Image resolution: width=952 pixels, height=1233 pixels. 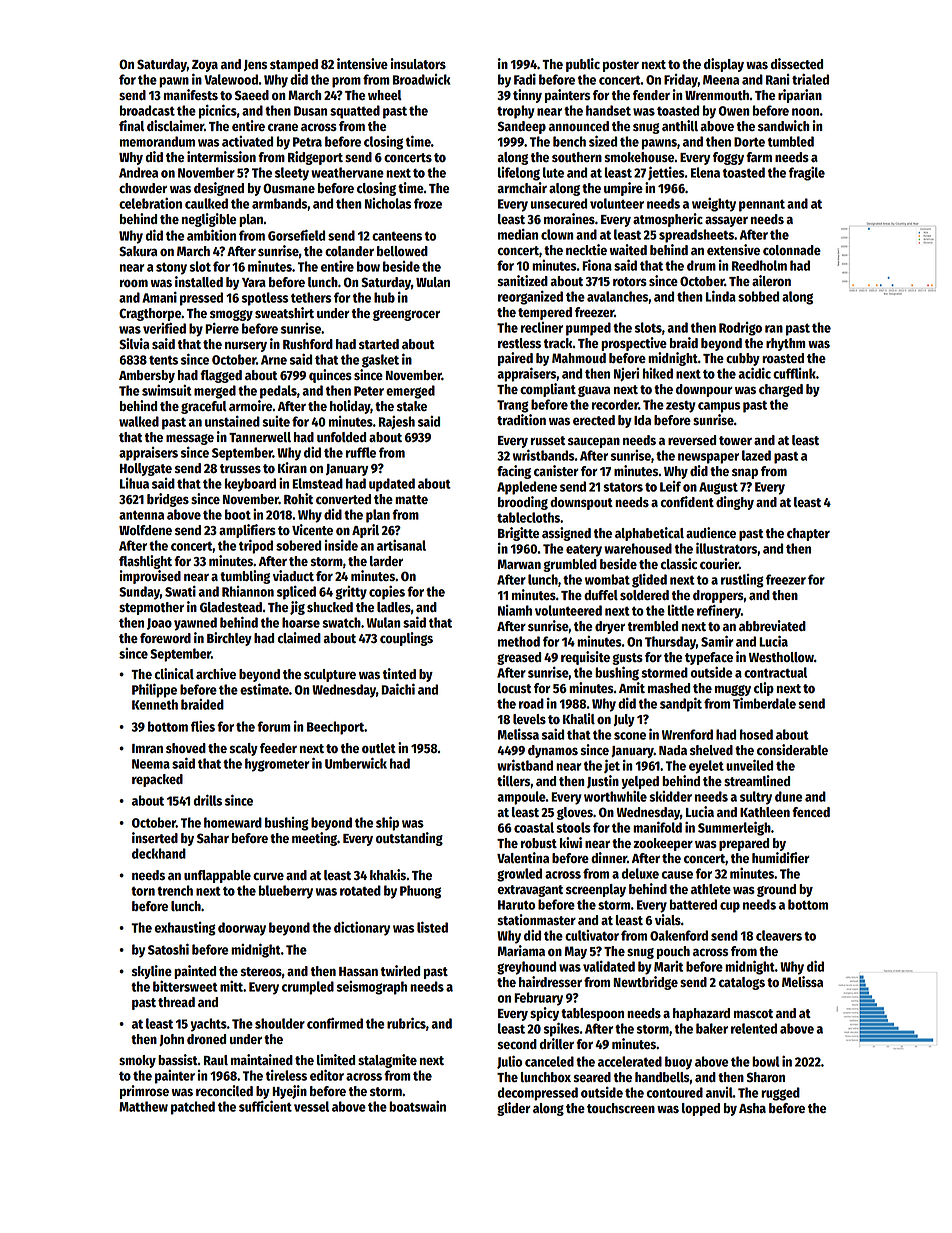 What do you see at coordinates (417, 1106) in the screenshot?
I see `boatswain` at bounding box center [417, 1106].
